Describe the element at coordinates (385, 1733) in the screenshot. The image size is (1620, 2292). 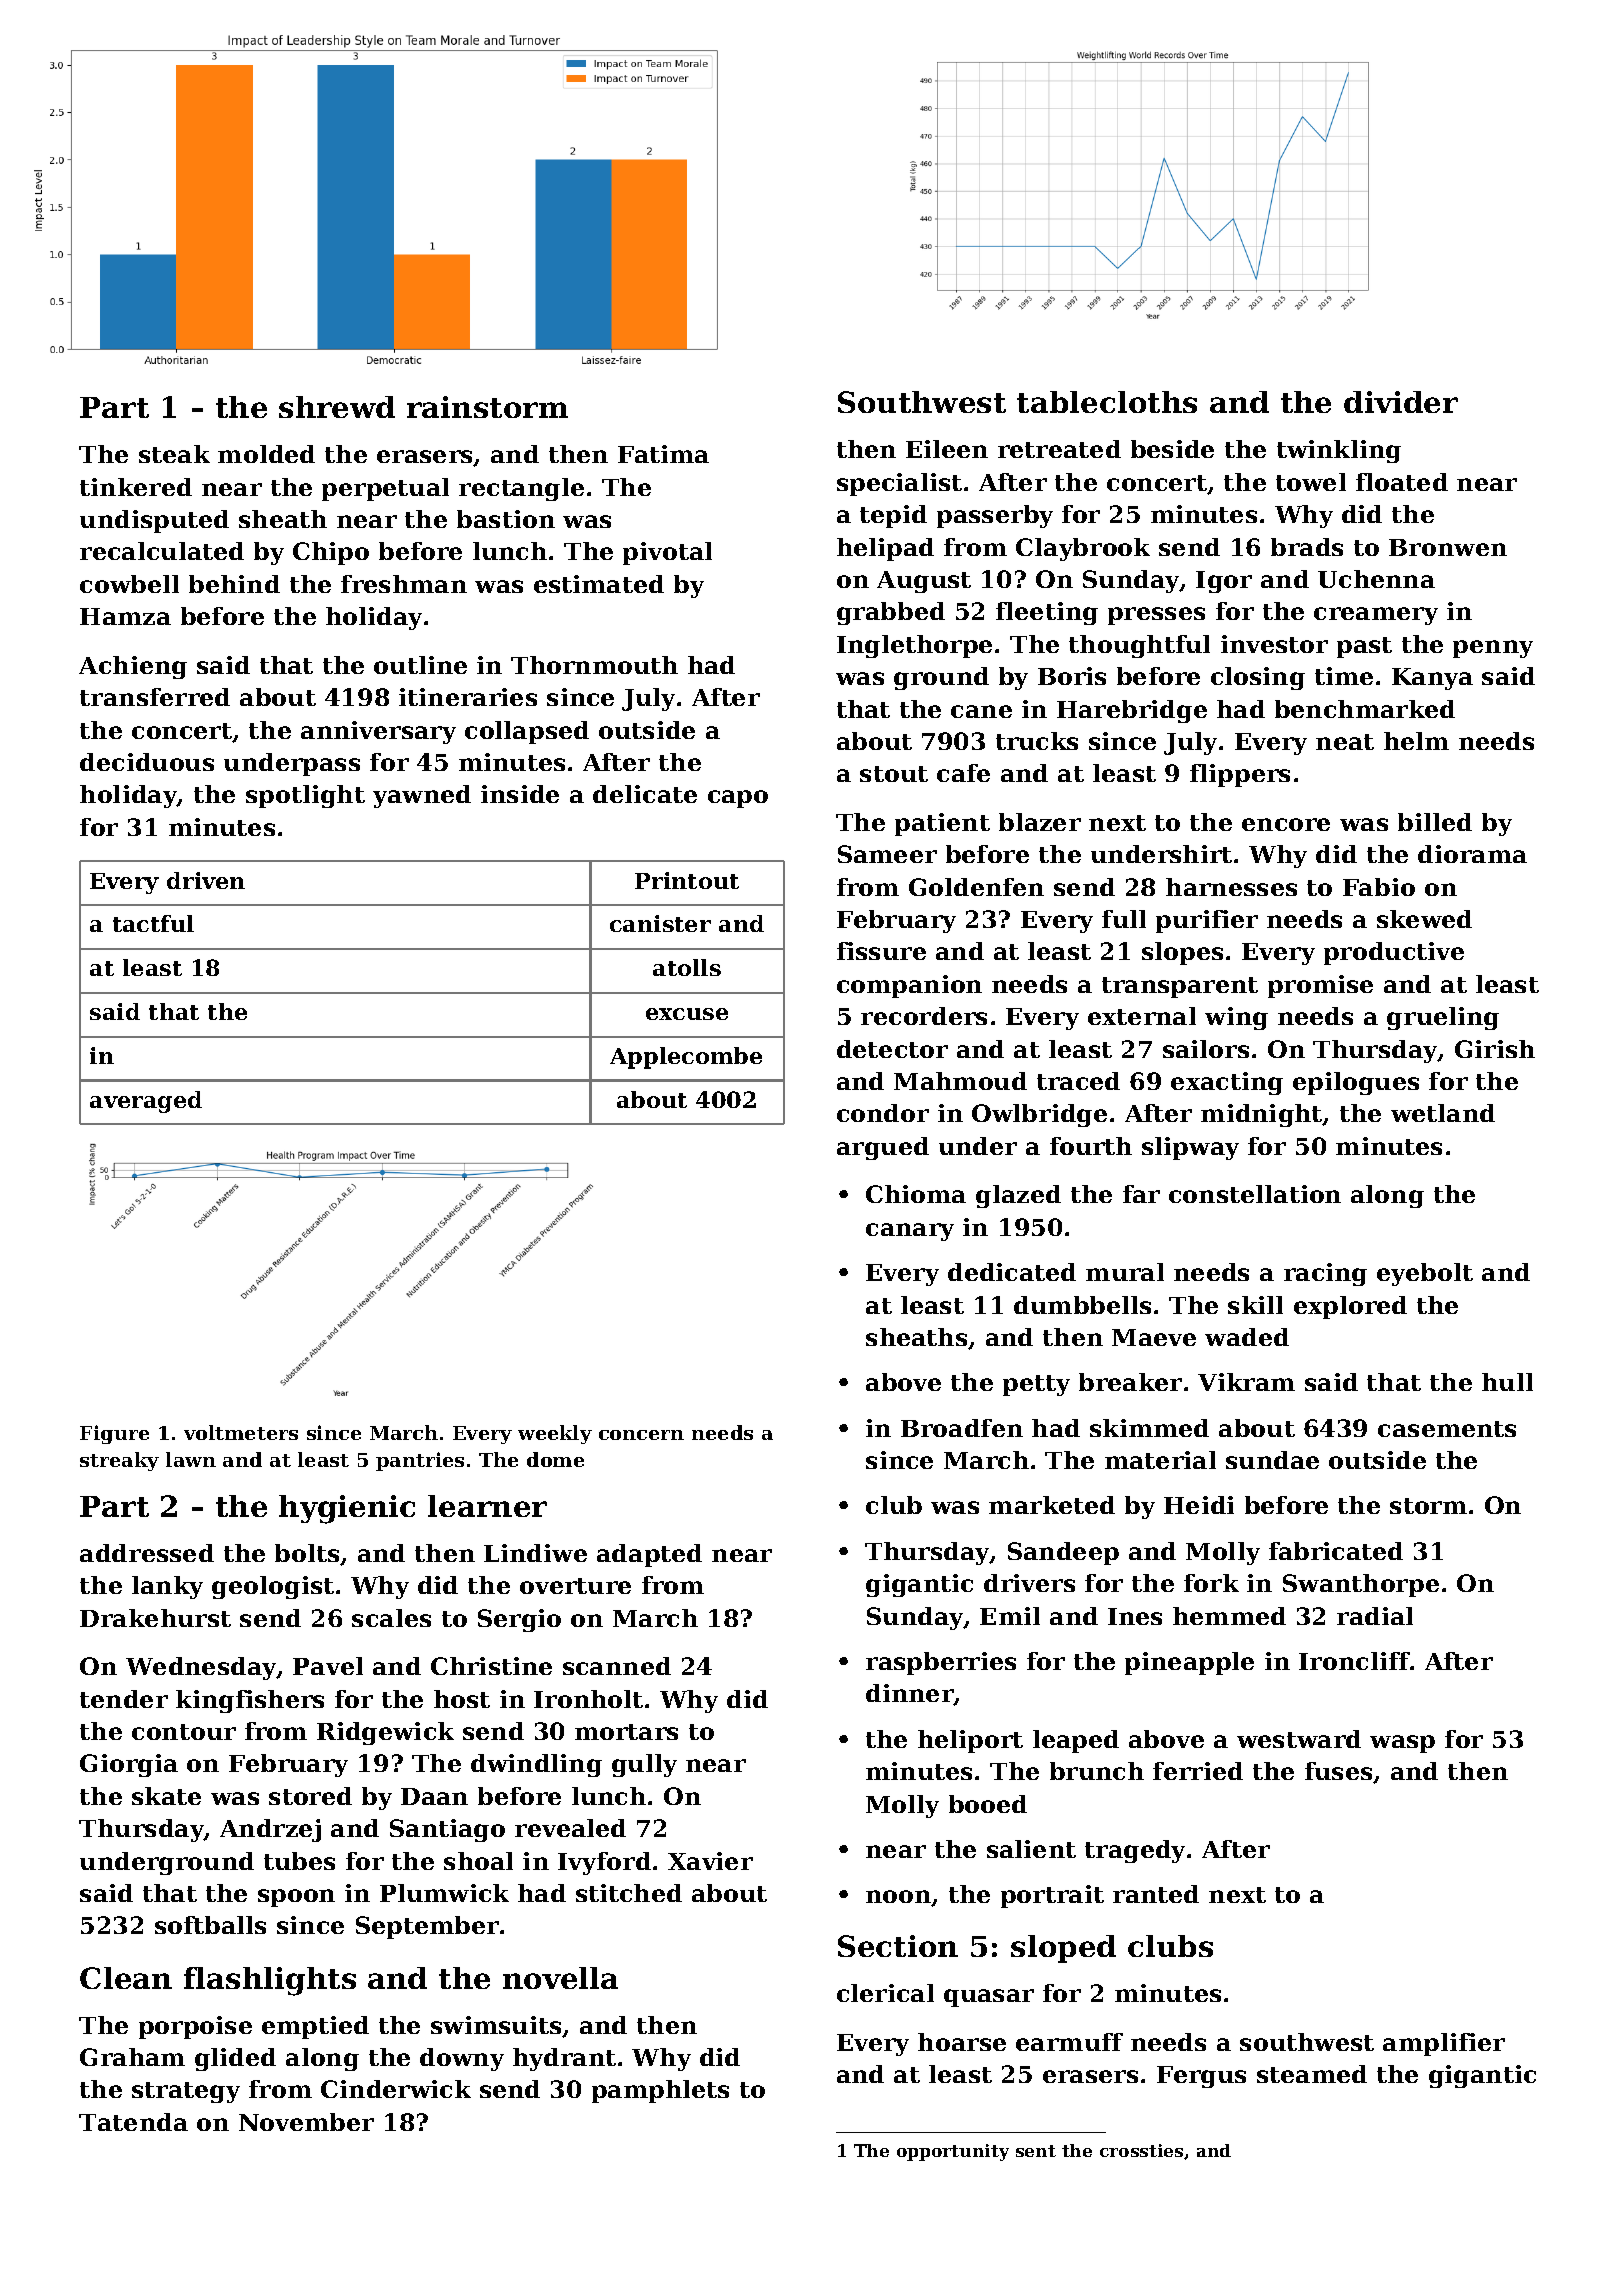
I see `Ridgewick` at that location.
